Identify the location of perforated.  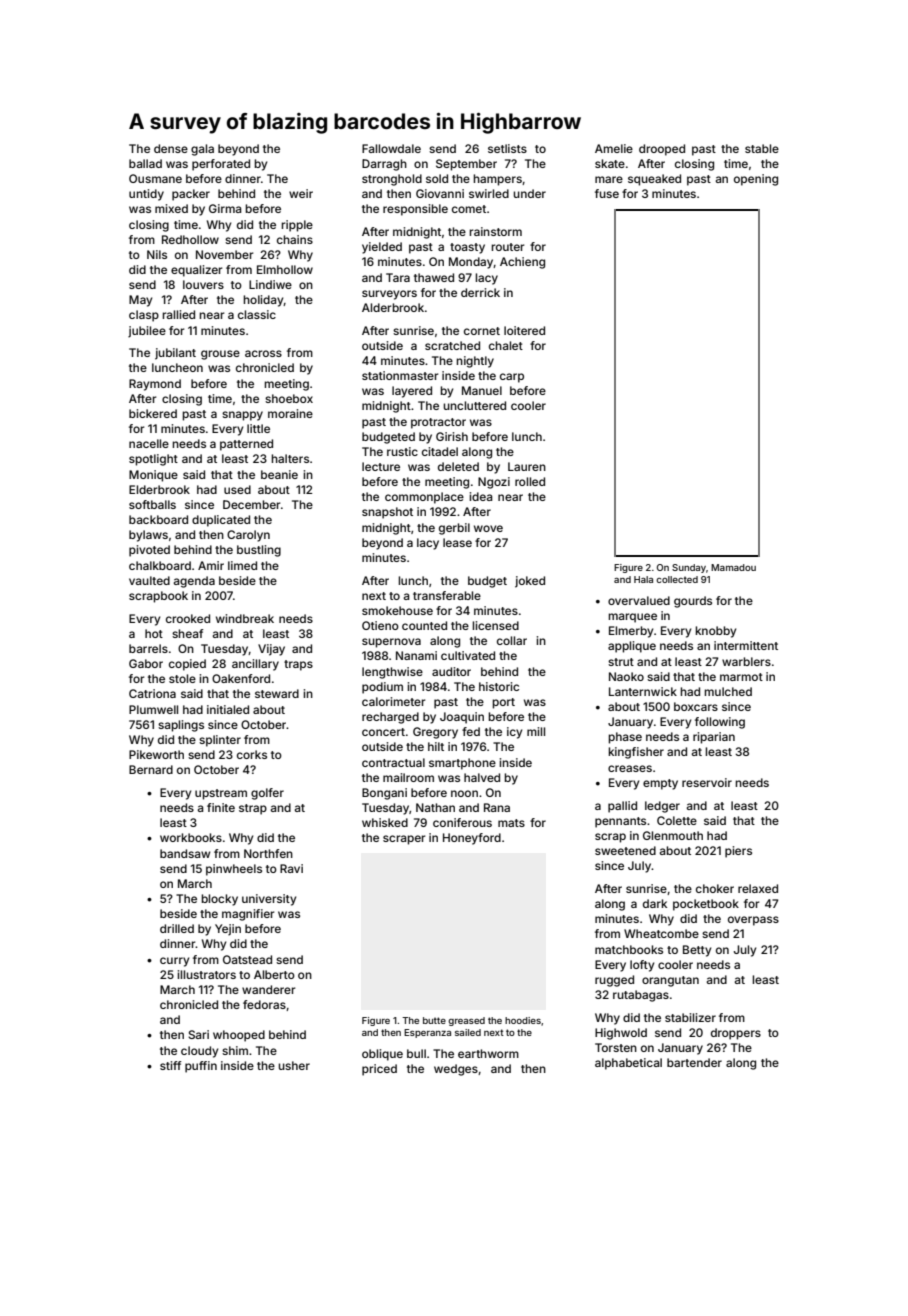
(221, 165).
